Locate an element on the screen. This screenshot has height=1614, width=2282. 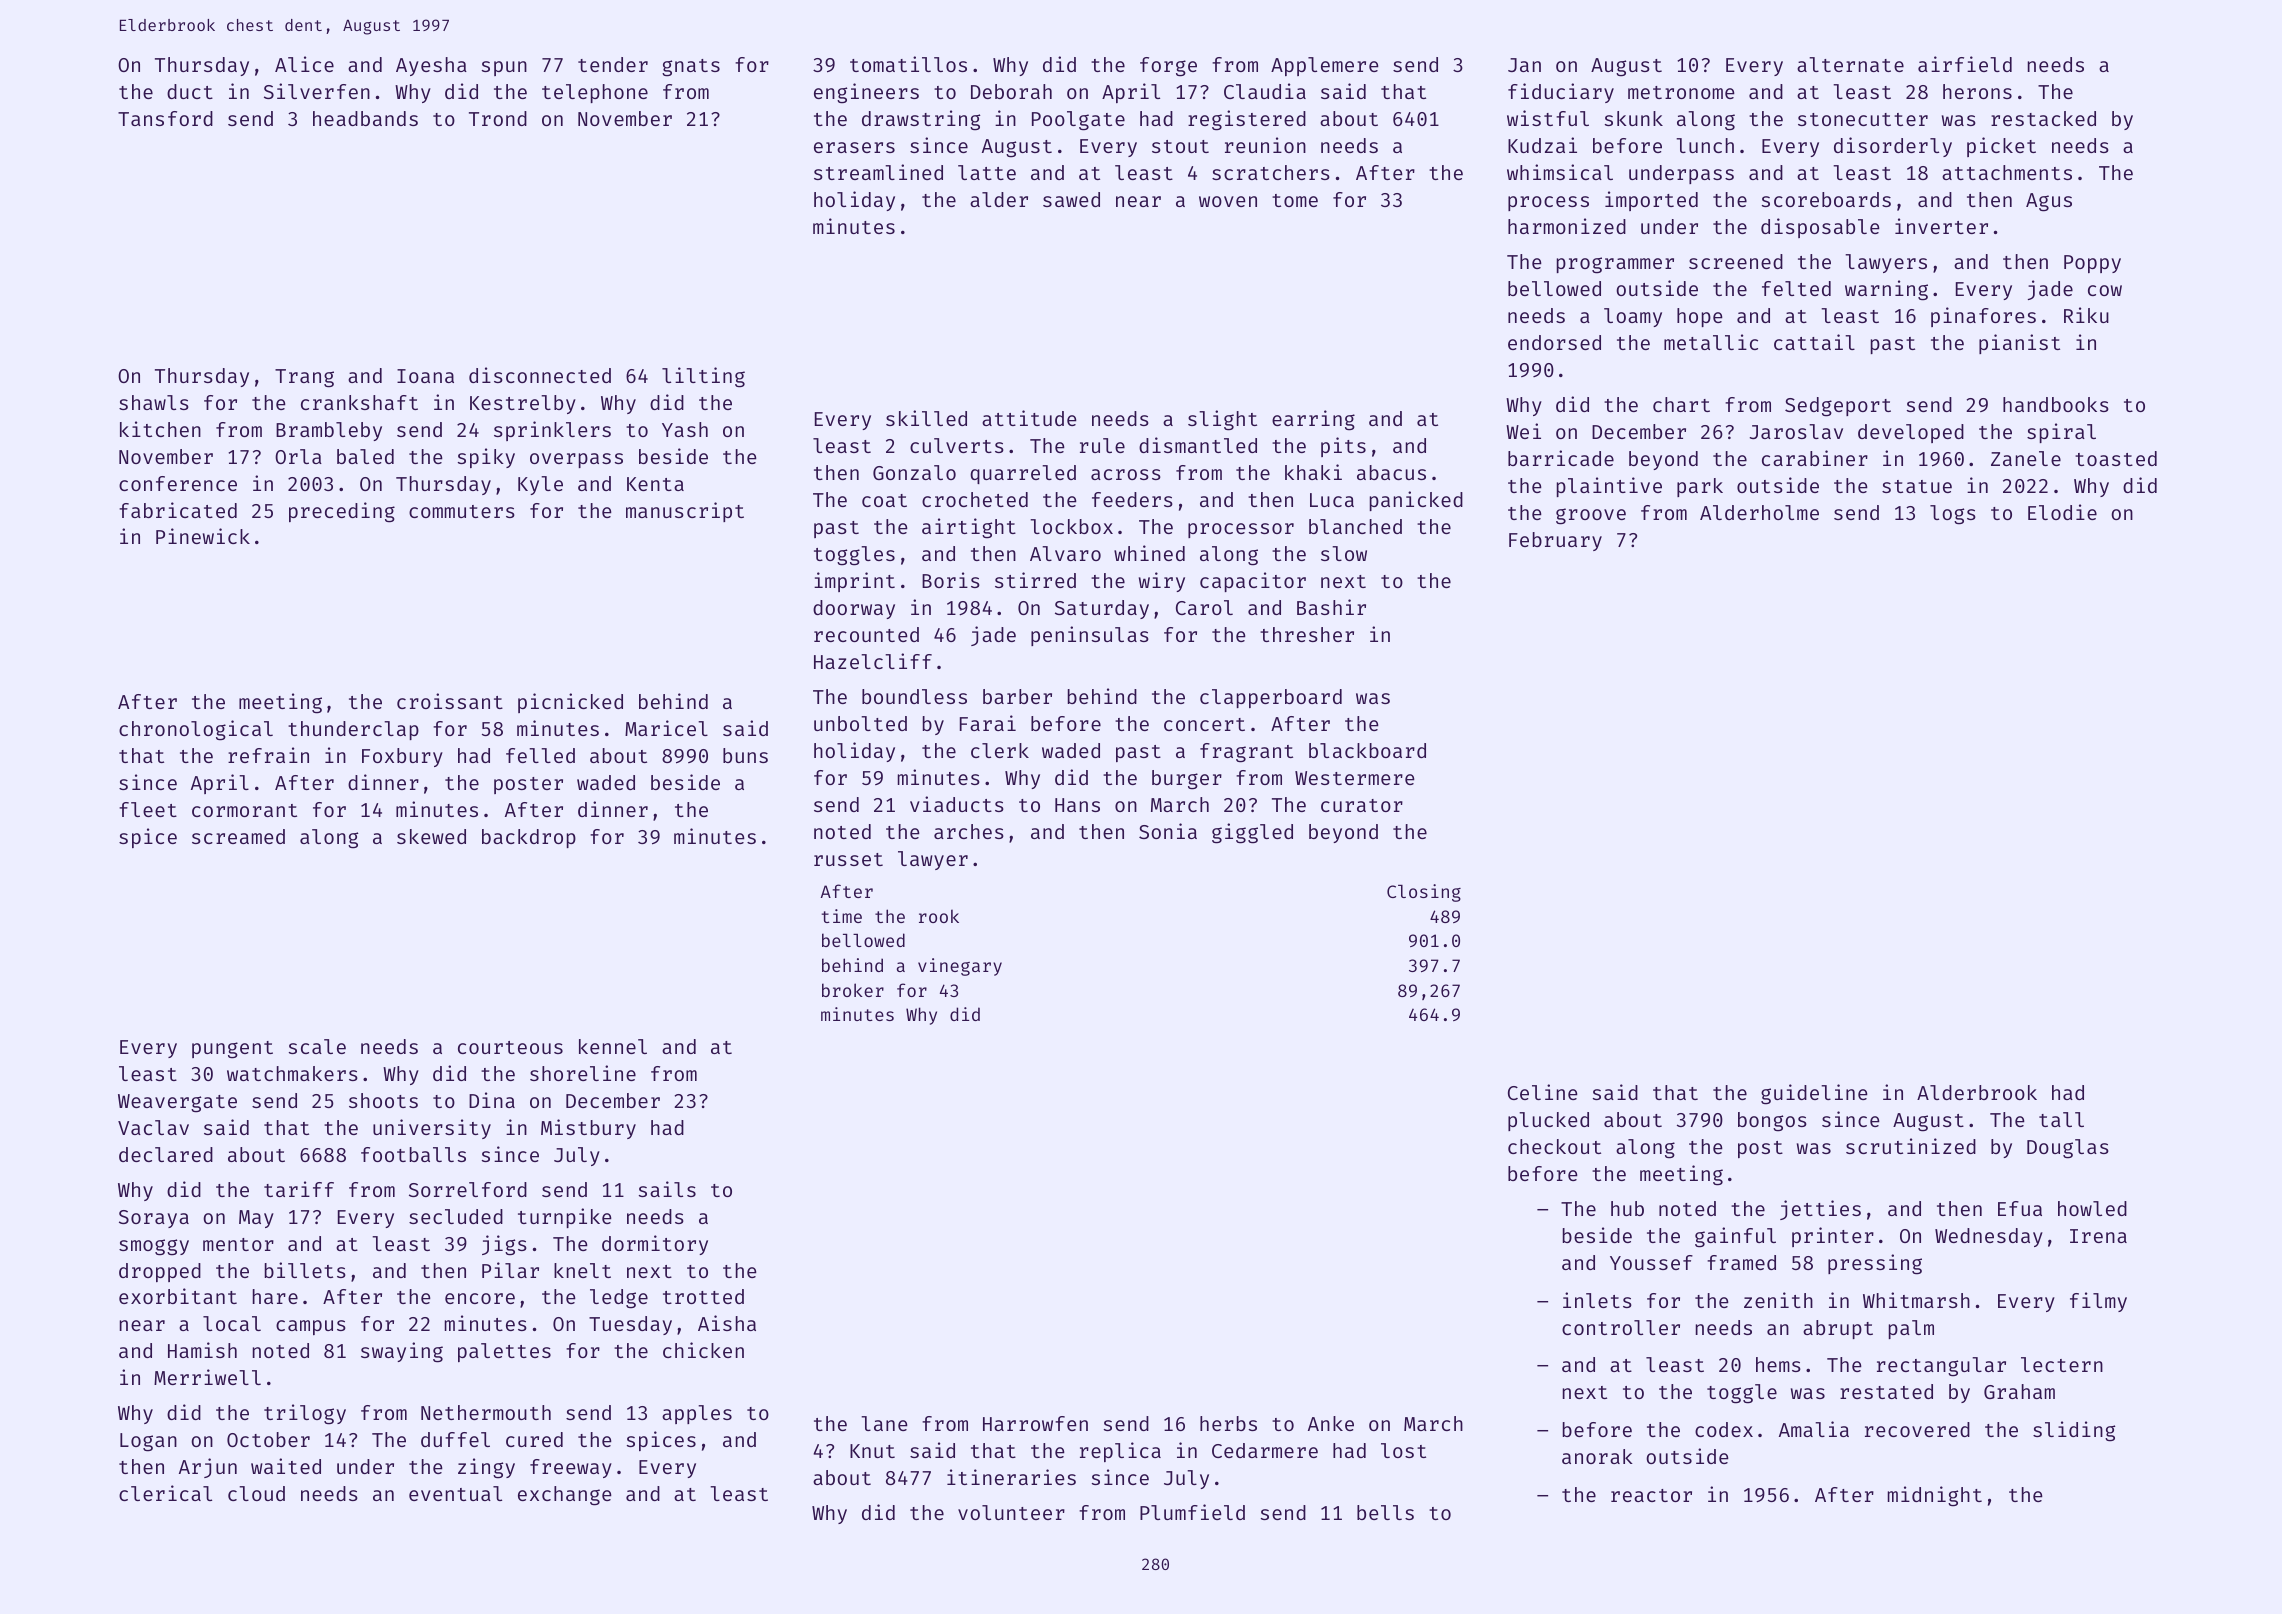
refrain is located at coordinates (268, 755).
